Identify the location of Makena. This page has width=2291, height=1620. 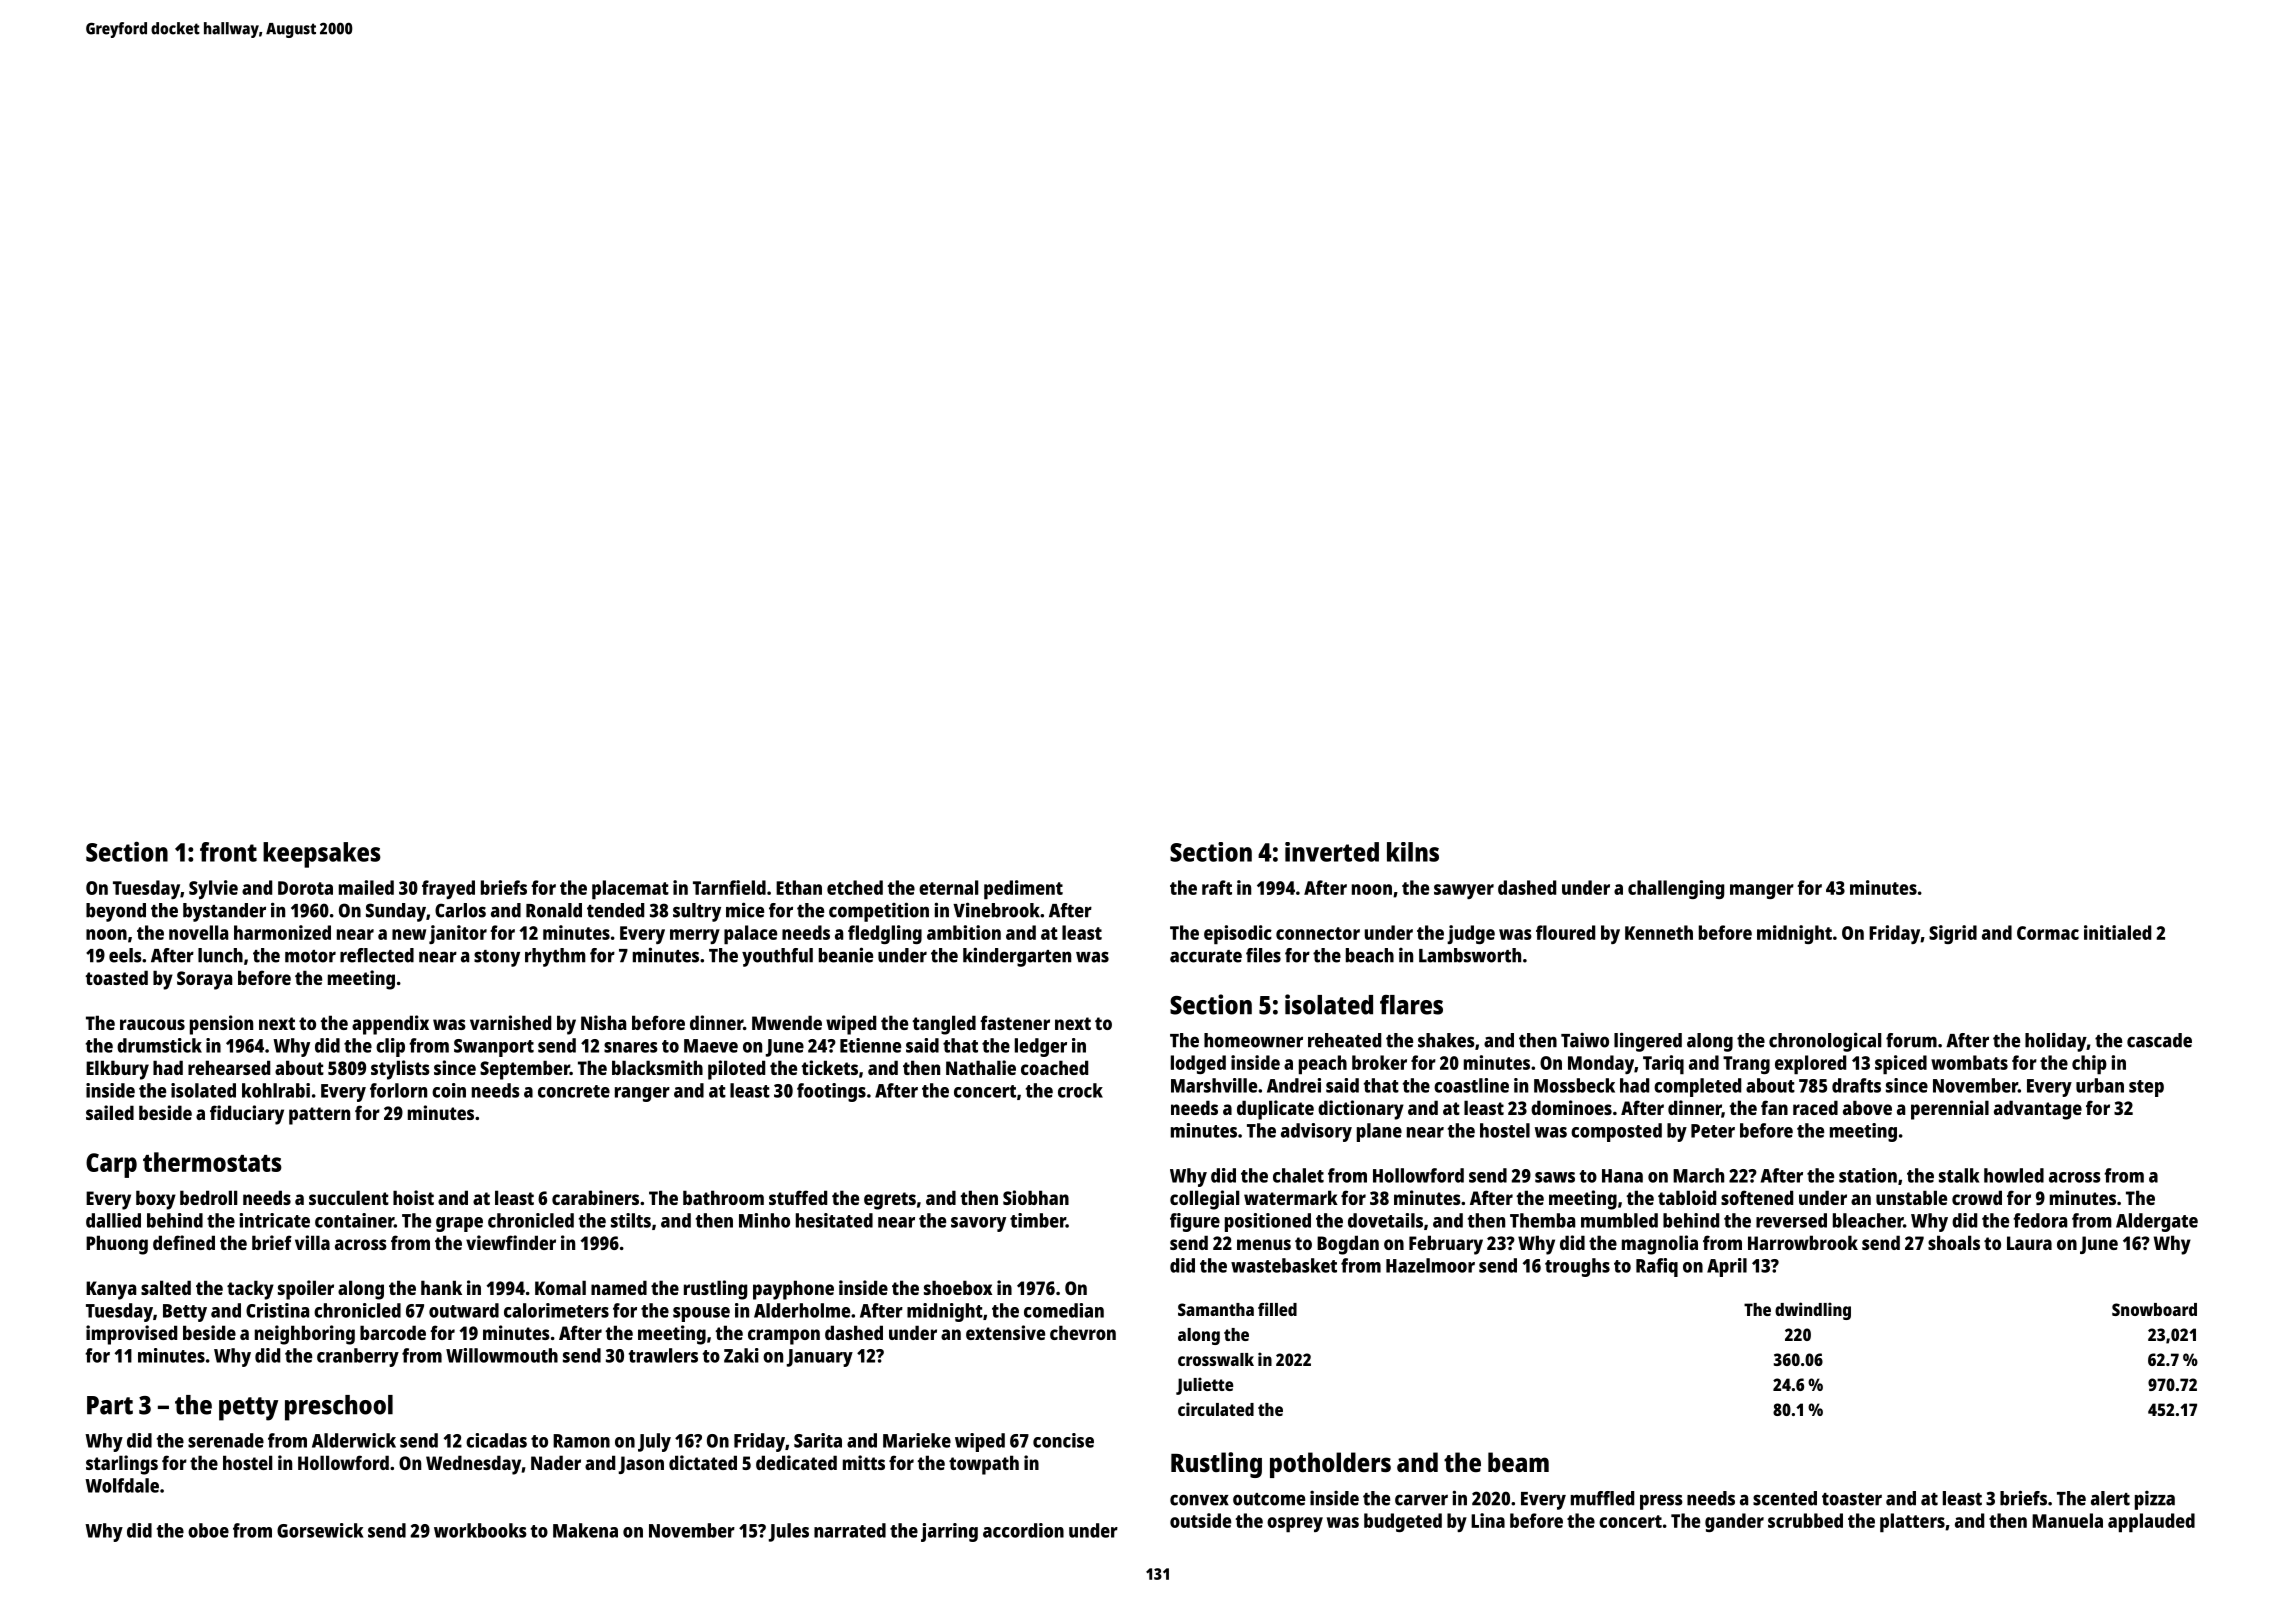
(585, 1530).
